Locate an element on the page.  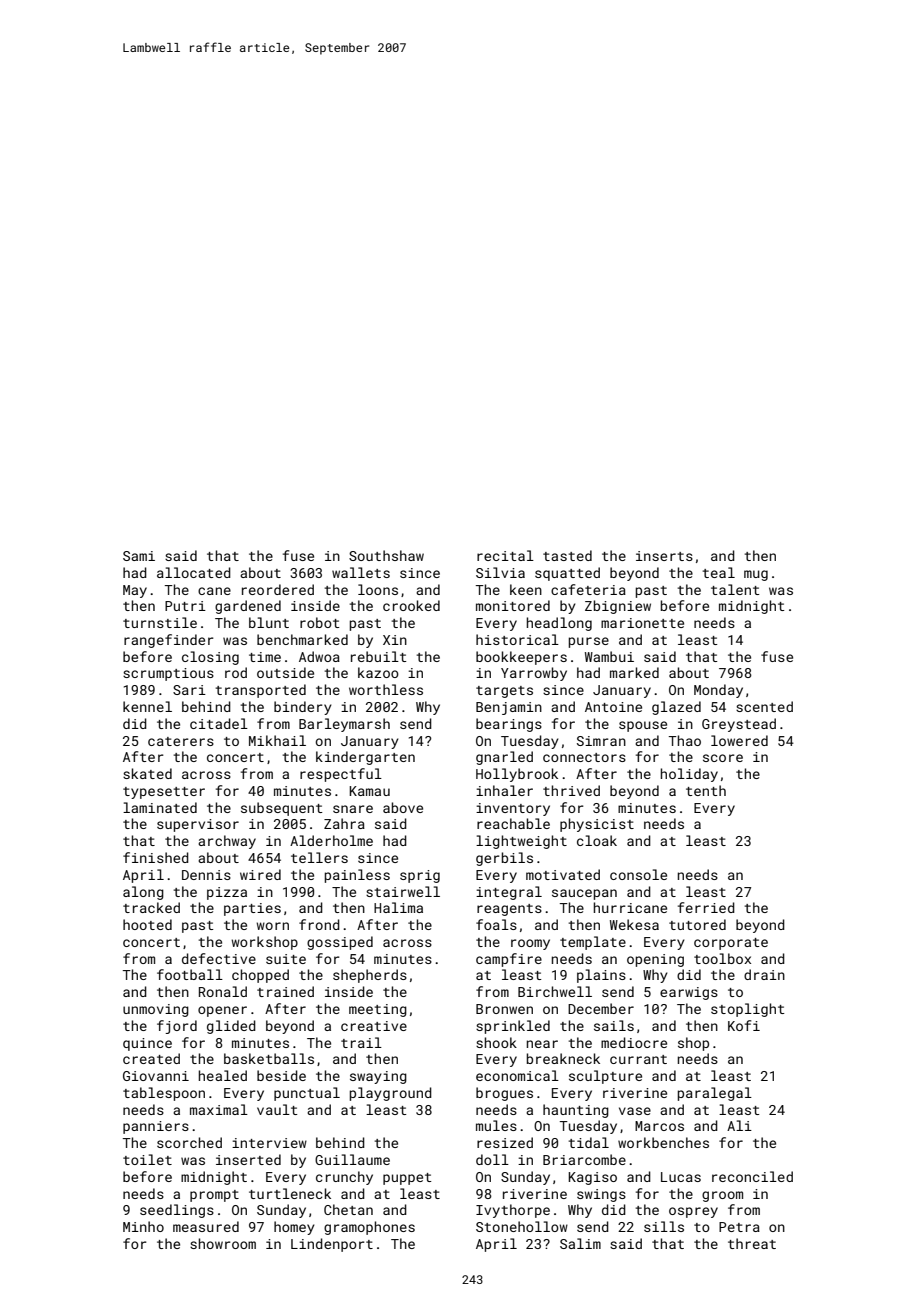
Monday is located at coordinates (718, 691).
